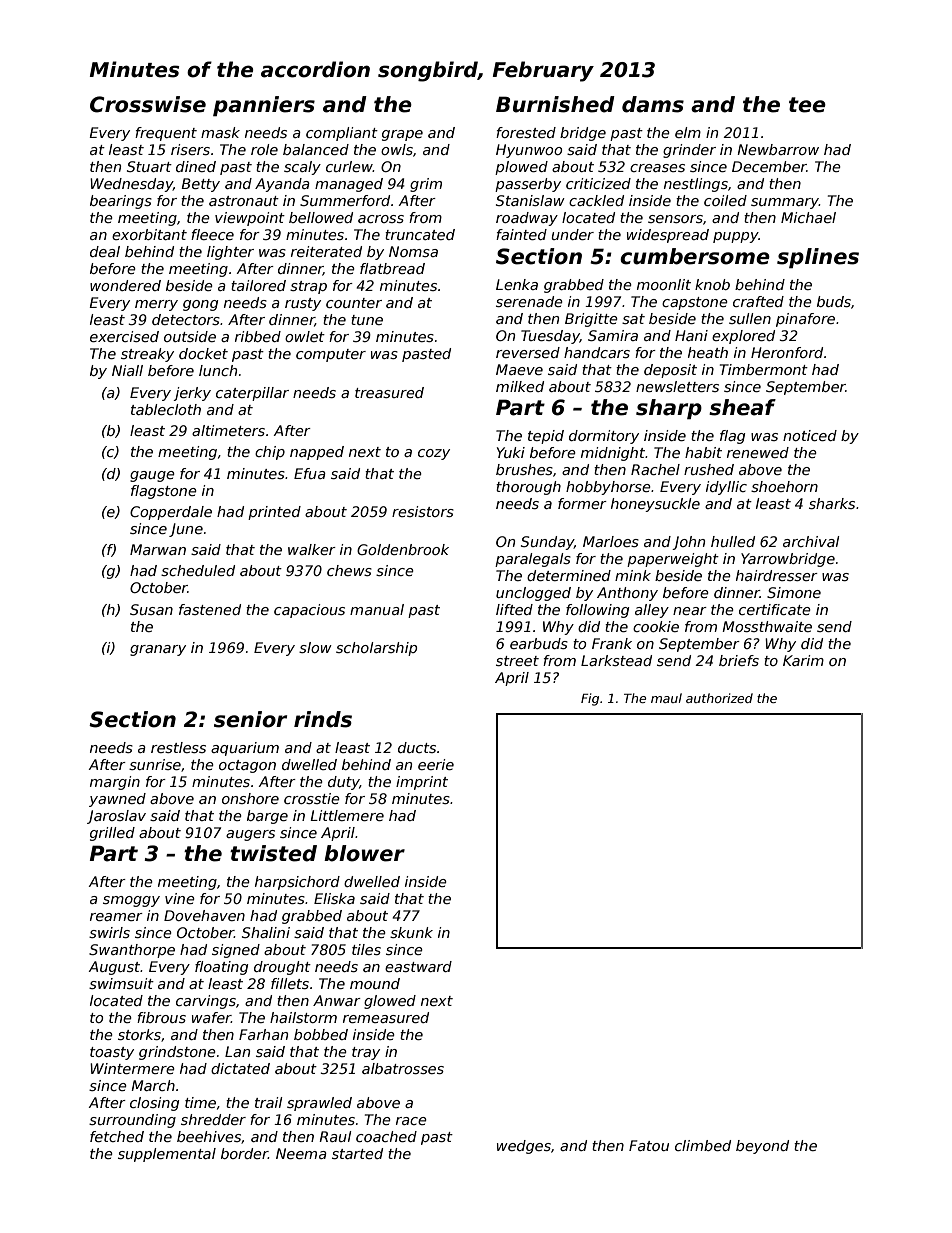  What do you see at coordinates (688, 132) in the page?
I see `elm` at bounding box center [688, 132].
